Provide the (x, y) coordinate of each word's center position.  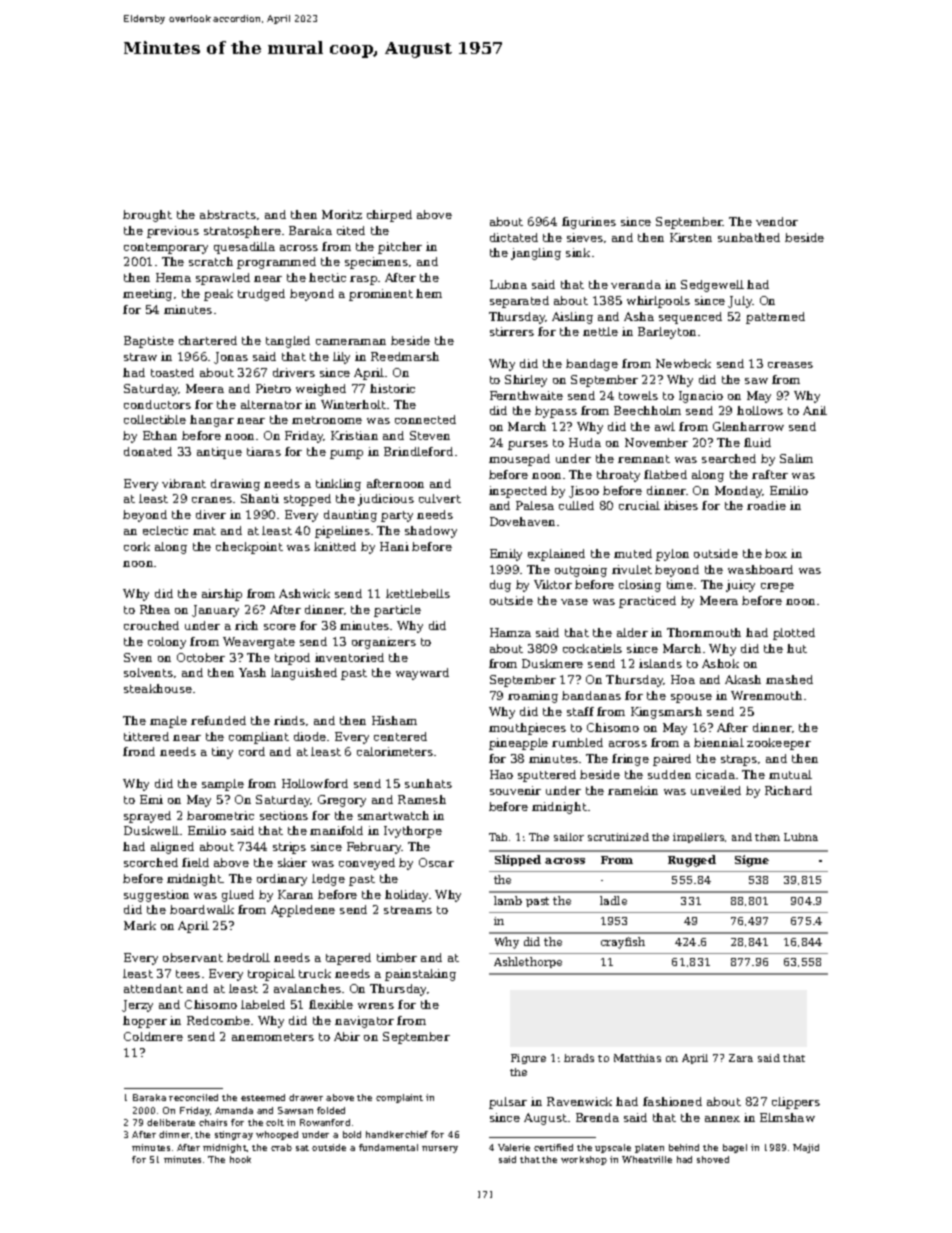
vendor (777, 221)
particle (397, 611)
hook (240, 1159)
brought (147, 216)
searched (729, 458)
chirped (389, 216)
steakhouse (158, 688)
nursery (440, 1149)
